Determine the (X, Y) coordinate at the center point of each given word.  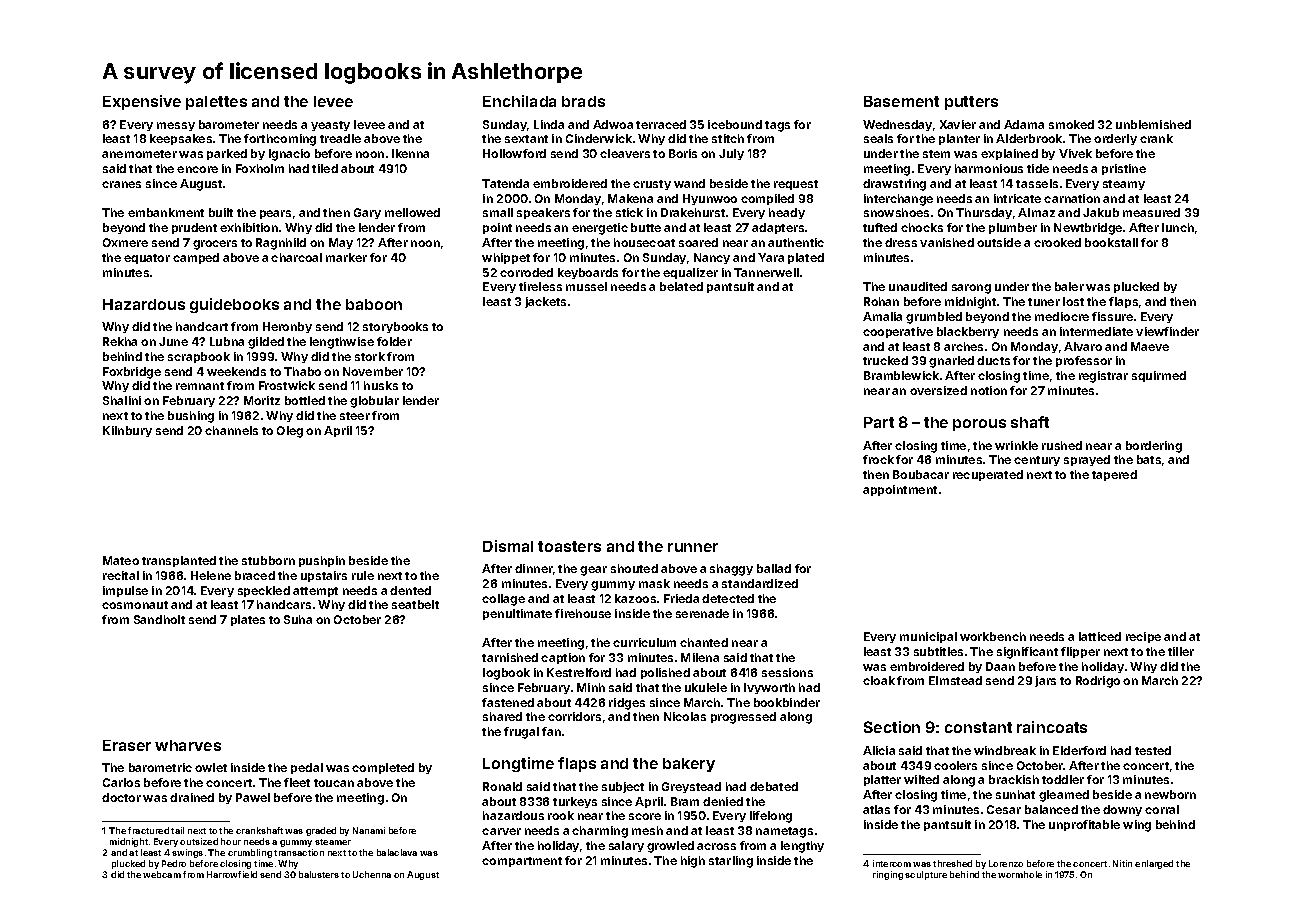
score (645, 816)
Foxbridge (132, 373)
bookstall (1111, 242)
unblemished (1153, 124)
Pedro (174, 863)
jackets (545, 302)
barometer (229, 124)
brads (583, 101)
